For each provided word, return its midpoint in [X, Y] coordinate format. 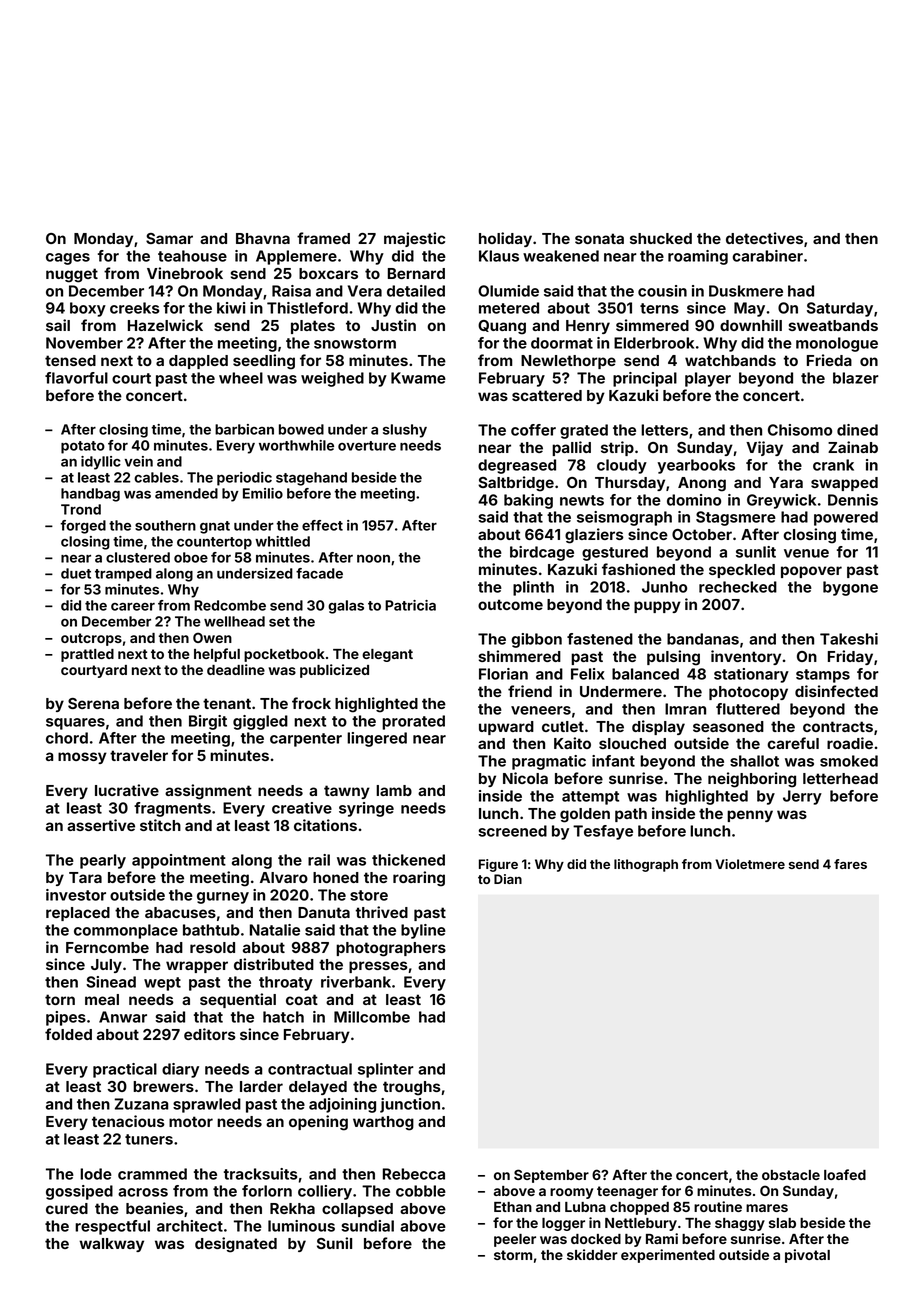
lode [96, 1174]
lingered [377, 739]
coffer [533, 430]
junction [410, 1105]
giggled [260, 722]
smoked [849, 761]
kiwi [231, 308]
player [708, 379]
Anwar [123, 1017]
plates [313, 327]
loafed [845, 1174]
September [551, 1176]
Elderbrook [654, 343]
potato [83, 447]
